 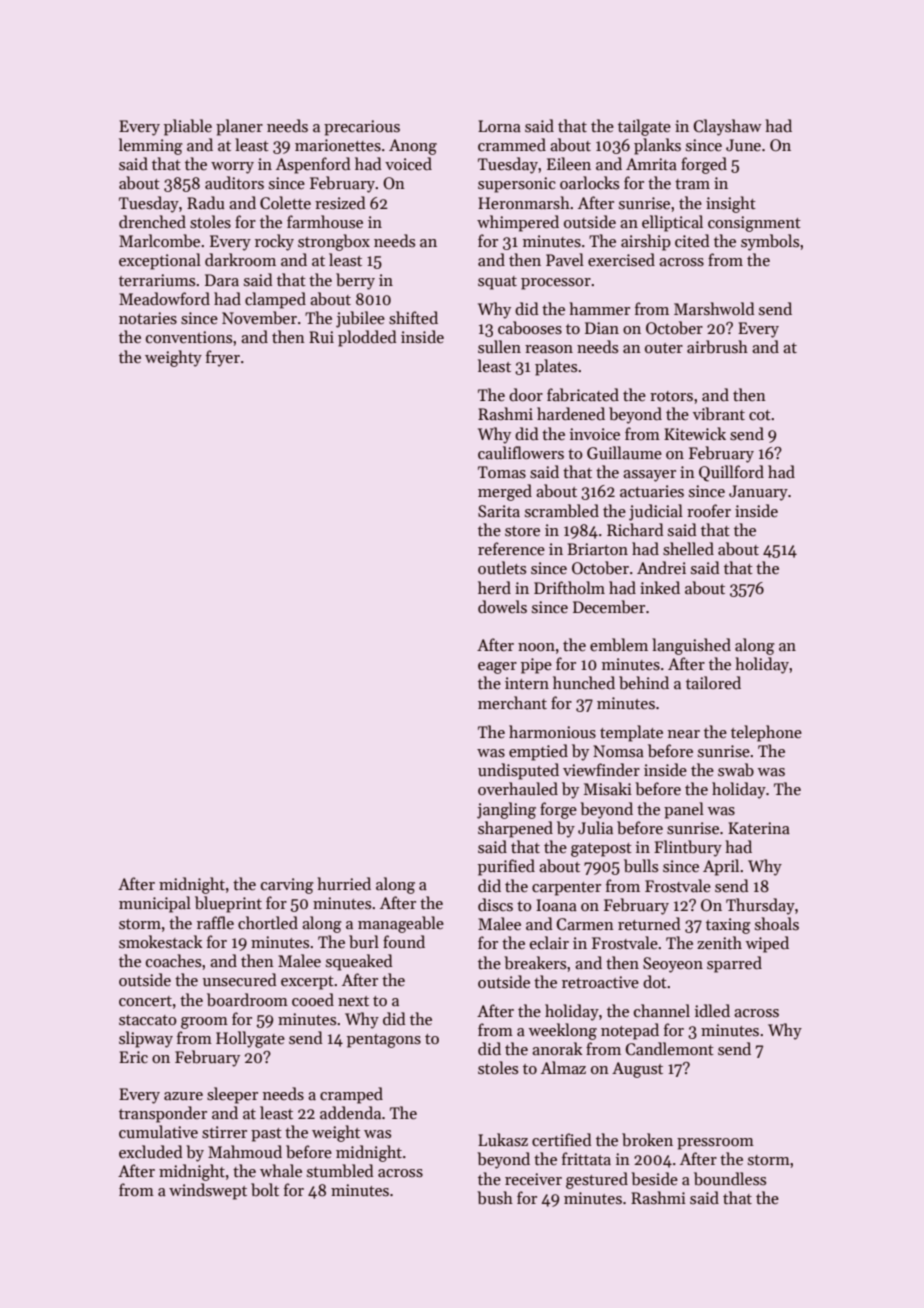 I want to click on carving, so click(x=287, y=886).
